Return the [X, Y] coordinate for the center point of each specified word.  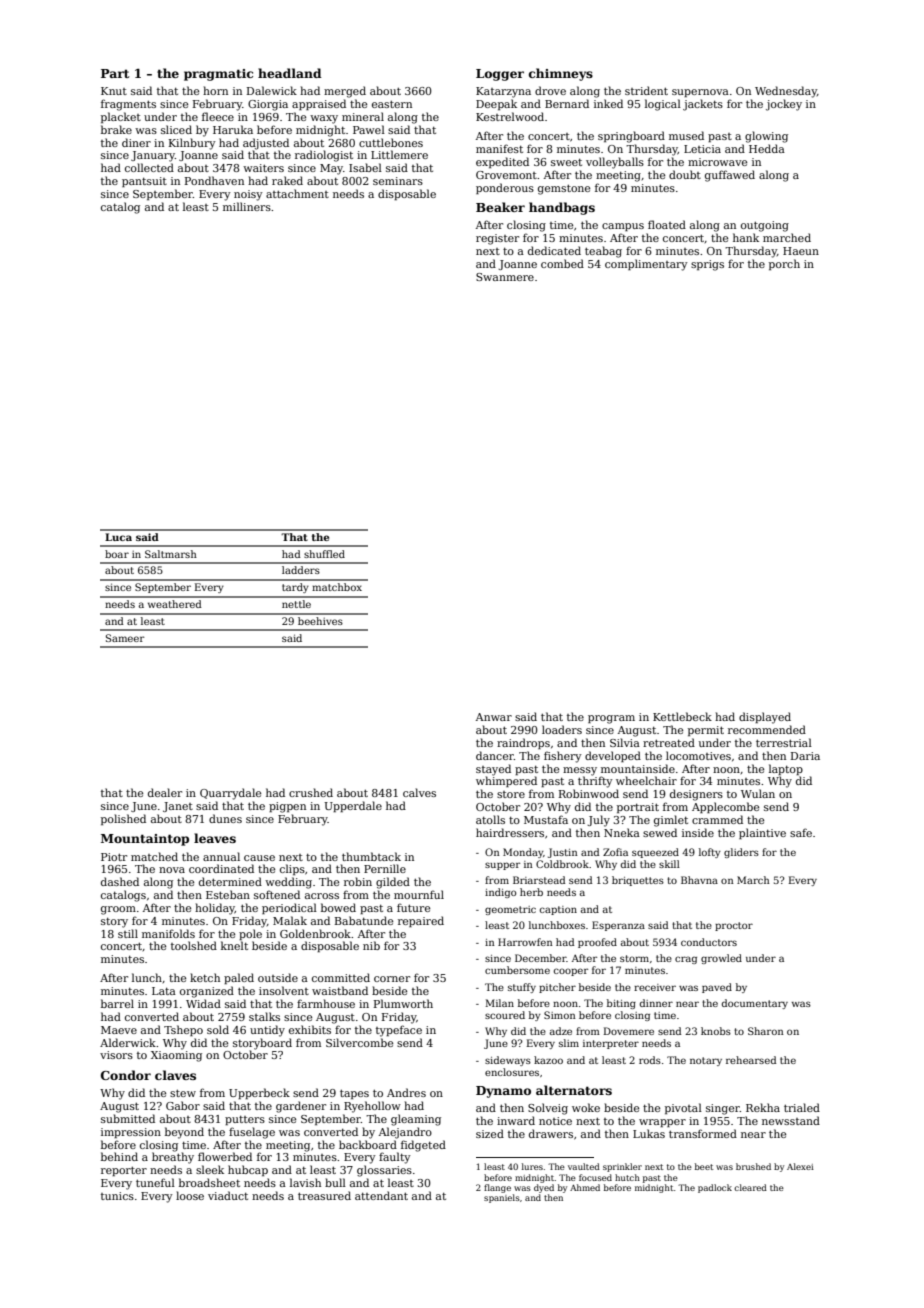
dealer [165, 792]
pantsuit [144, 182]
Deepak [496, 104]
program [611, 719]
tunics [117, 1196]
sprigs [707, 265]
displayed [765, 718]
